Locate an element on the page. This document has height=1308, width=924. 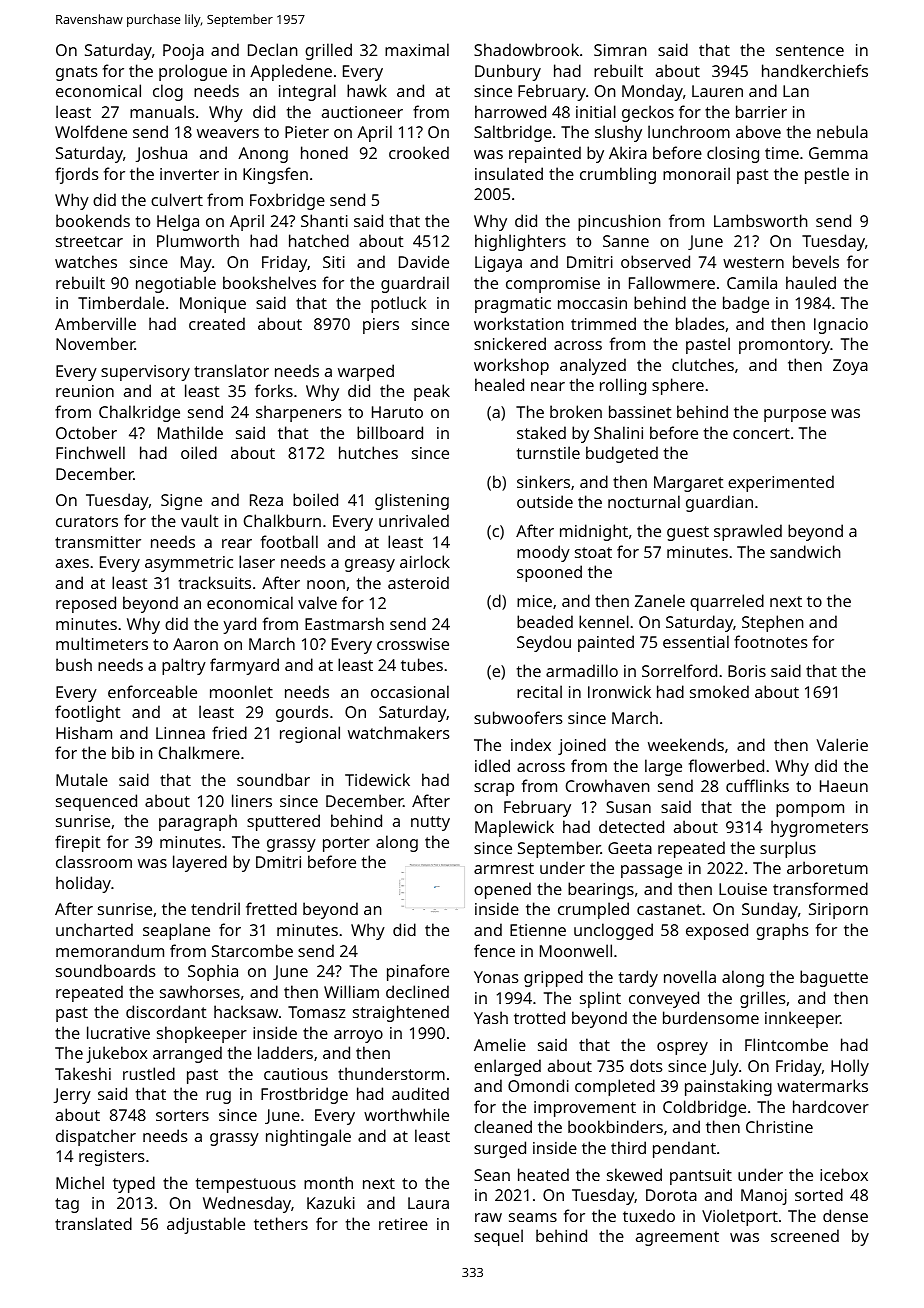
screened is located at coordinates (805, 1235).
